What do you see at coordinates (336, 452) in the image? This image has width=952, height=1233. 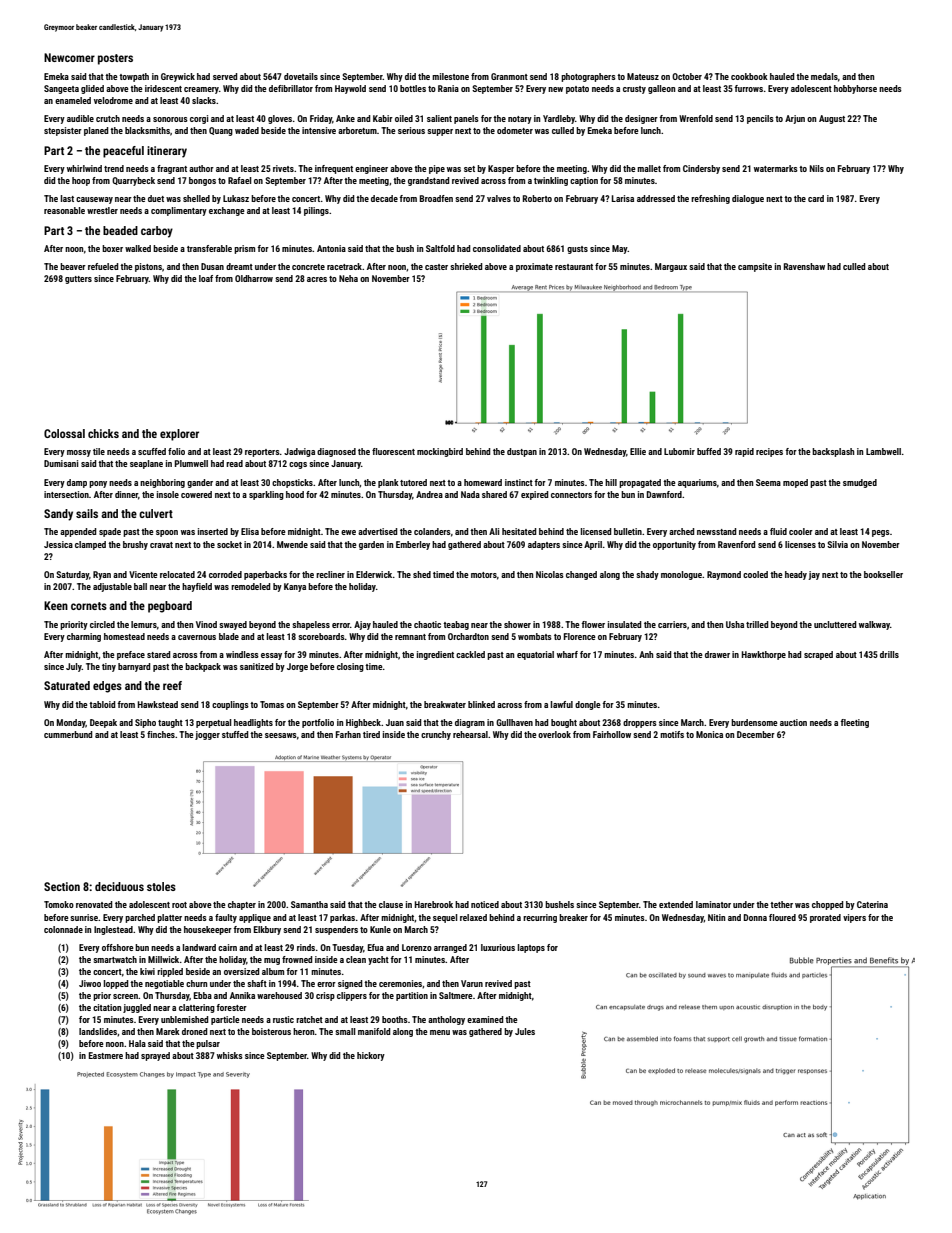 I see `diagnosed` at bounding box center [336, 452].
